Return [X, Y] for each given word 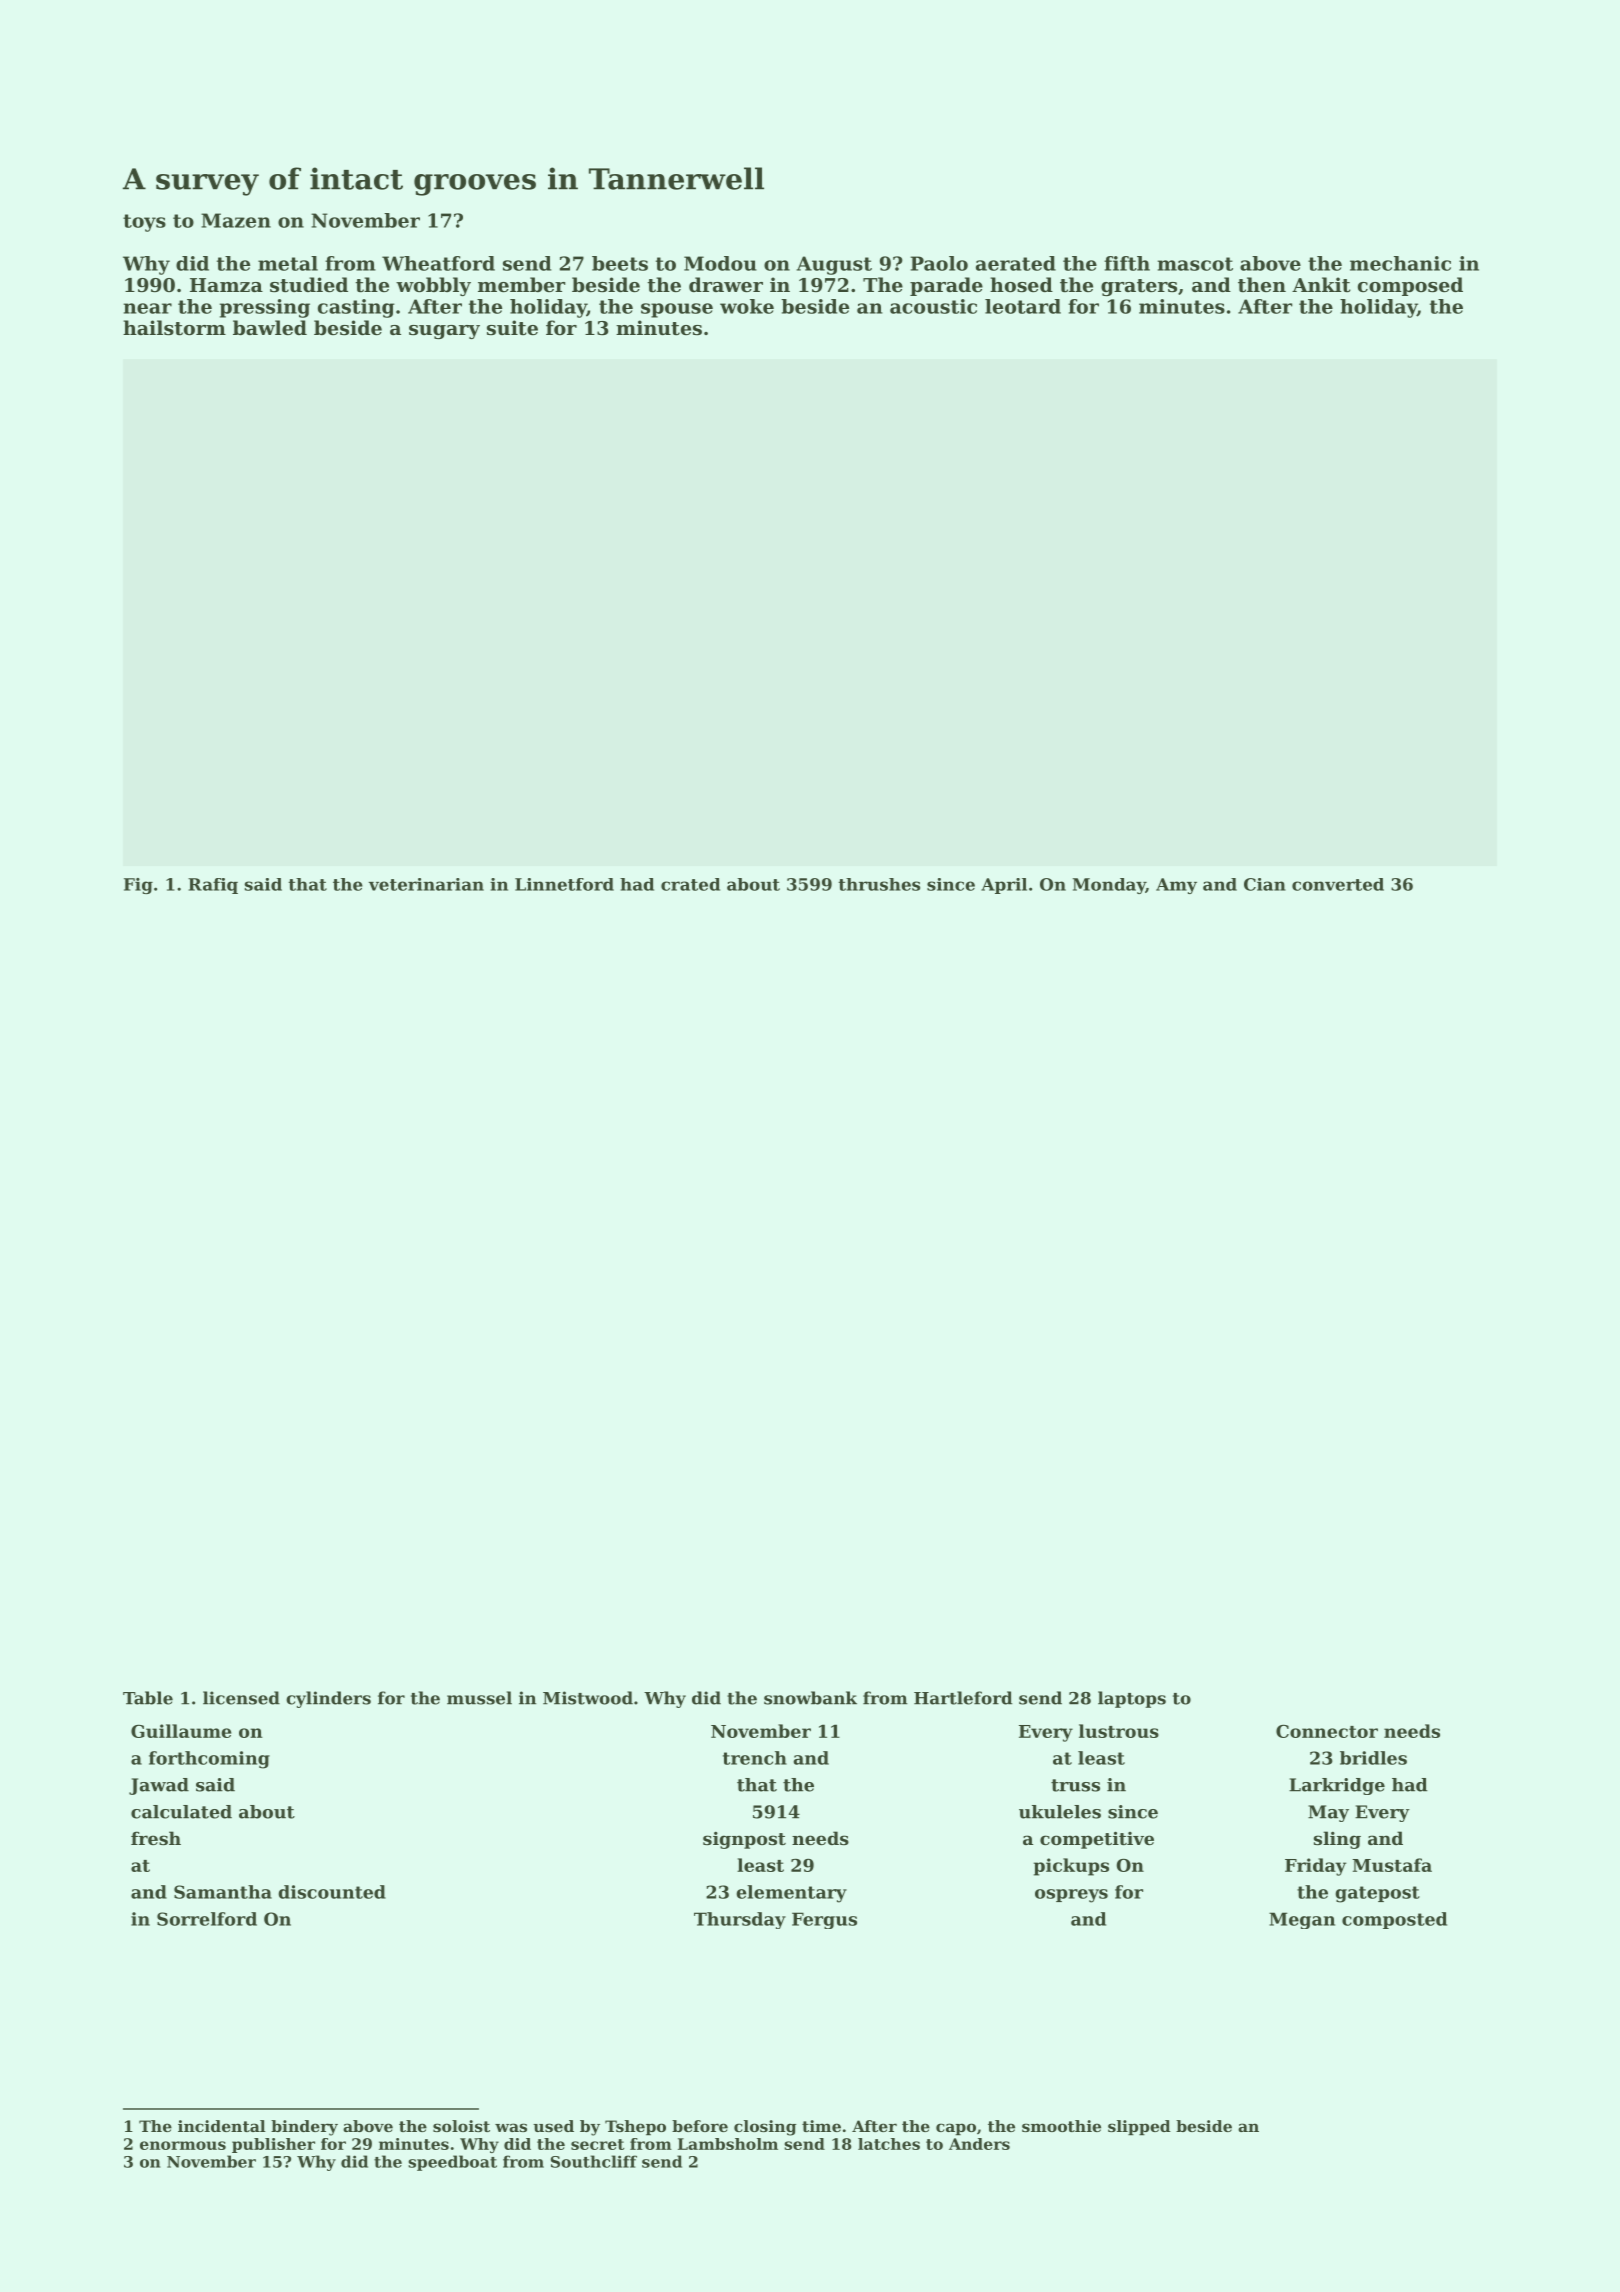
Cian [1265, 884]
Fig [138, 886]
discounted [332, 1892]
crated [690, 884]
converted [1338, 884]
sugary [444, 332]
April [1004, 886]
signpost [744, 1840]
